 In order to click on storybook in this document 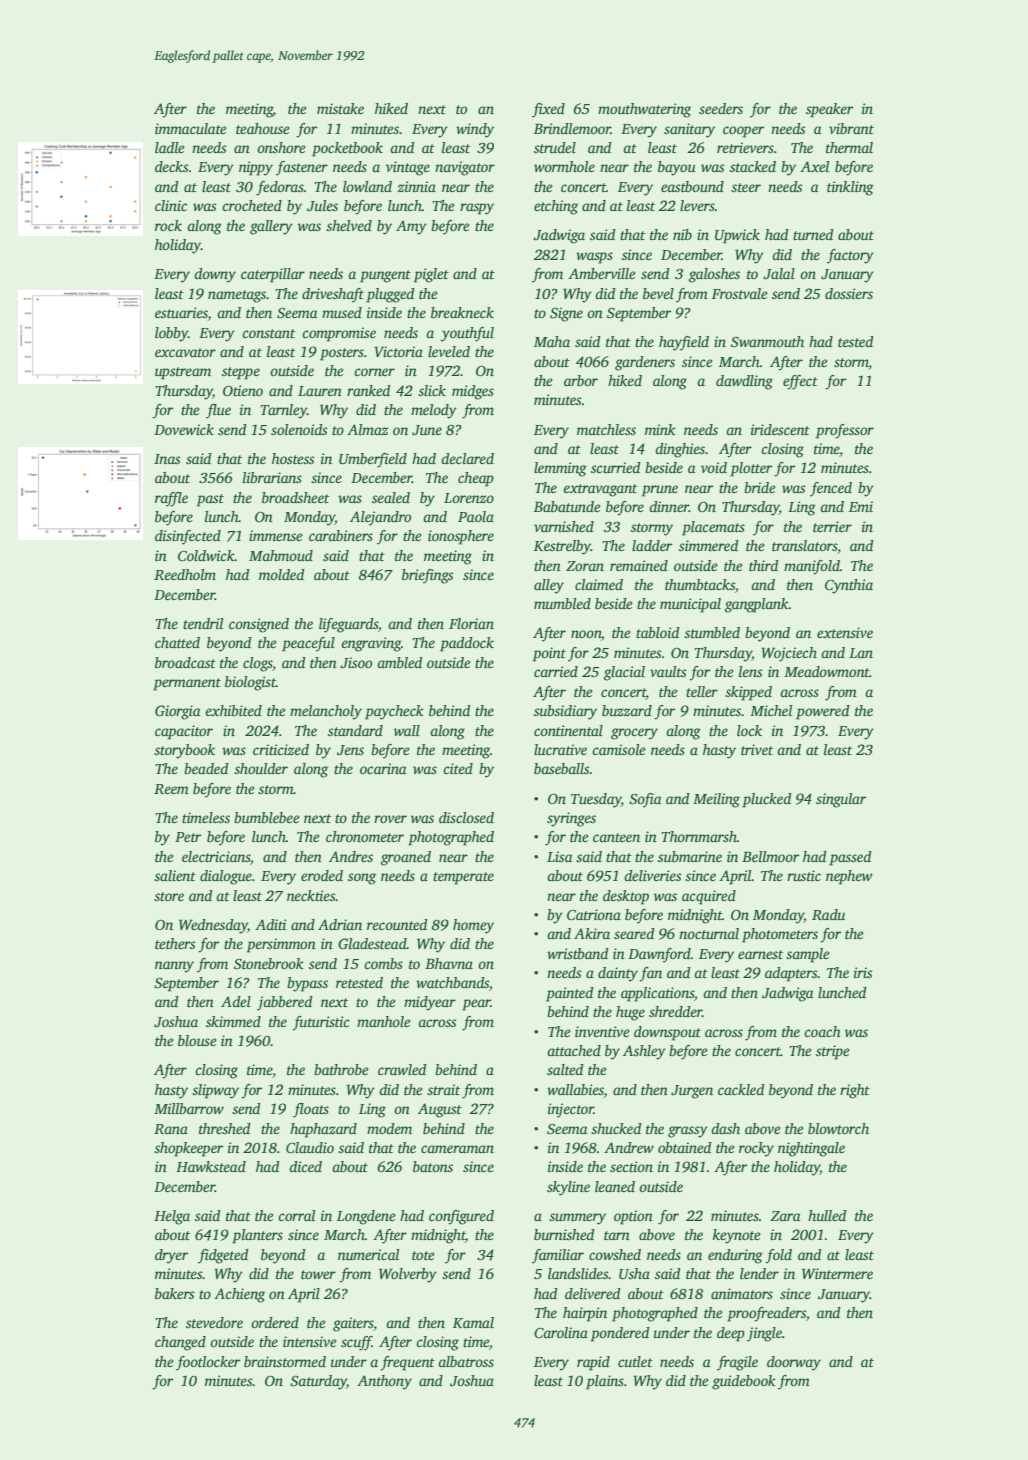, I will do `click(184, 751)`.
